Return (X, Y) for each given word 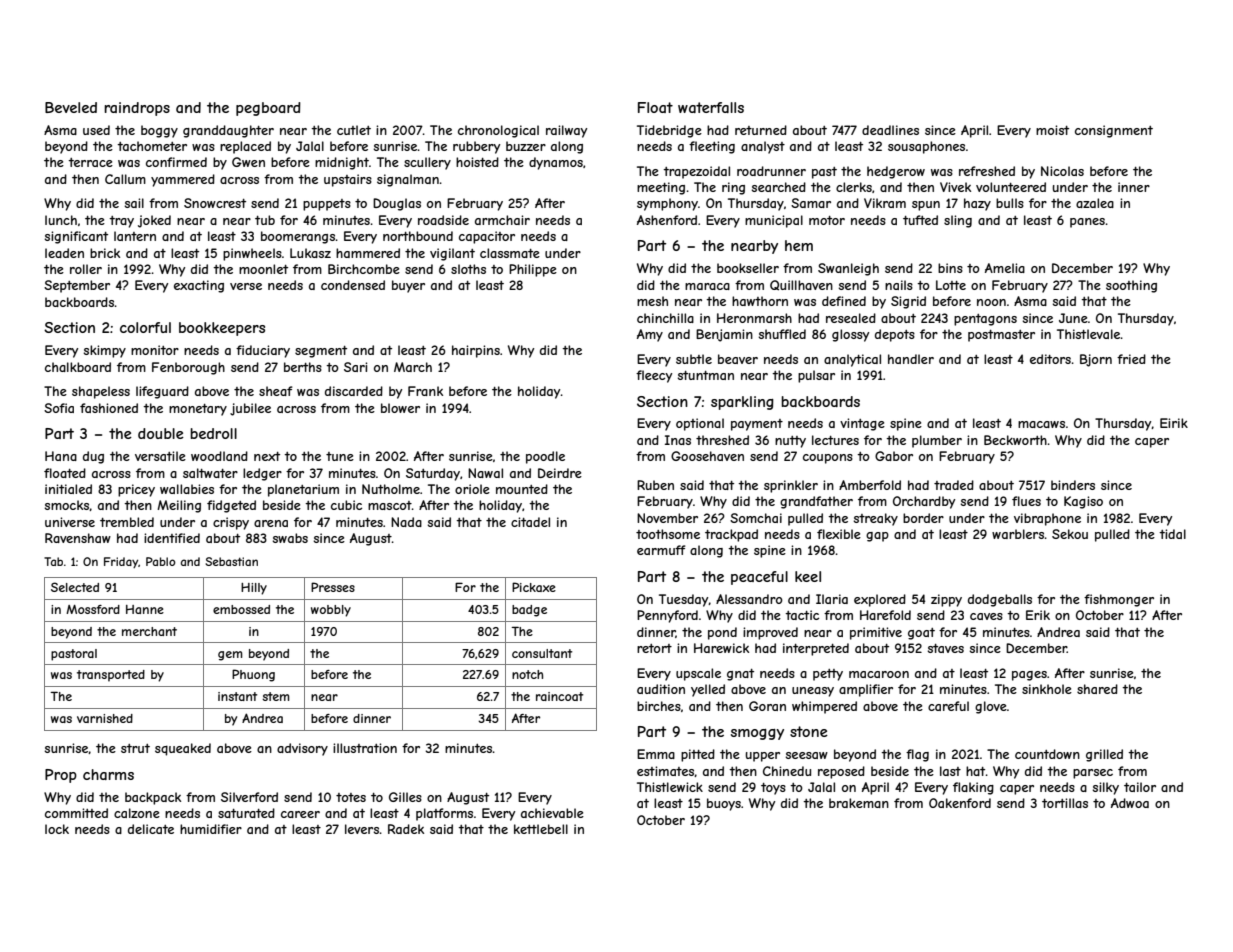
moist (1052, 130)
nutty (790, 442)
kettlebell (541, 829)
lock (57, 829)
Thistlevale (1088, 334)
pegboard (268, 109)
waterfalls (711, 107)
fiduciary (263, 351)
